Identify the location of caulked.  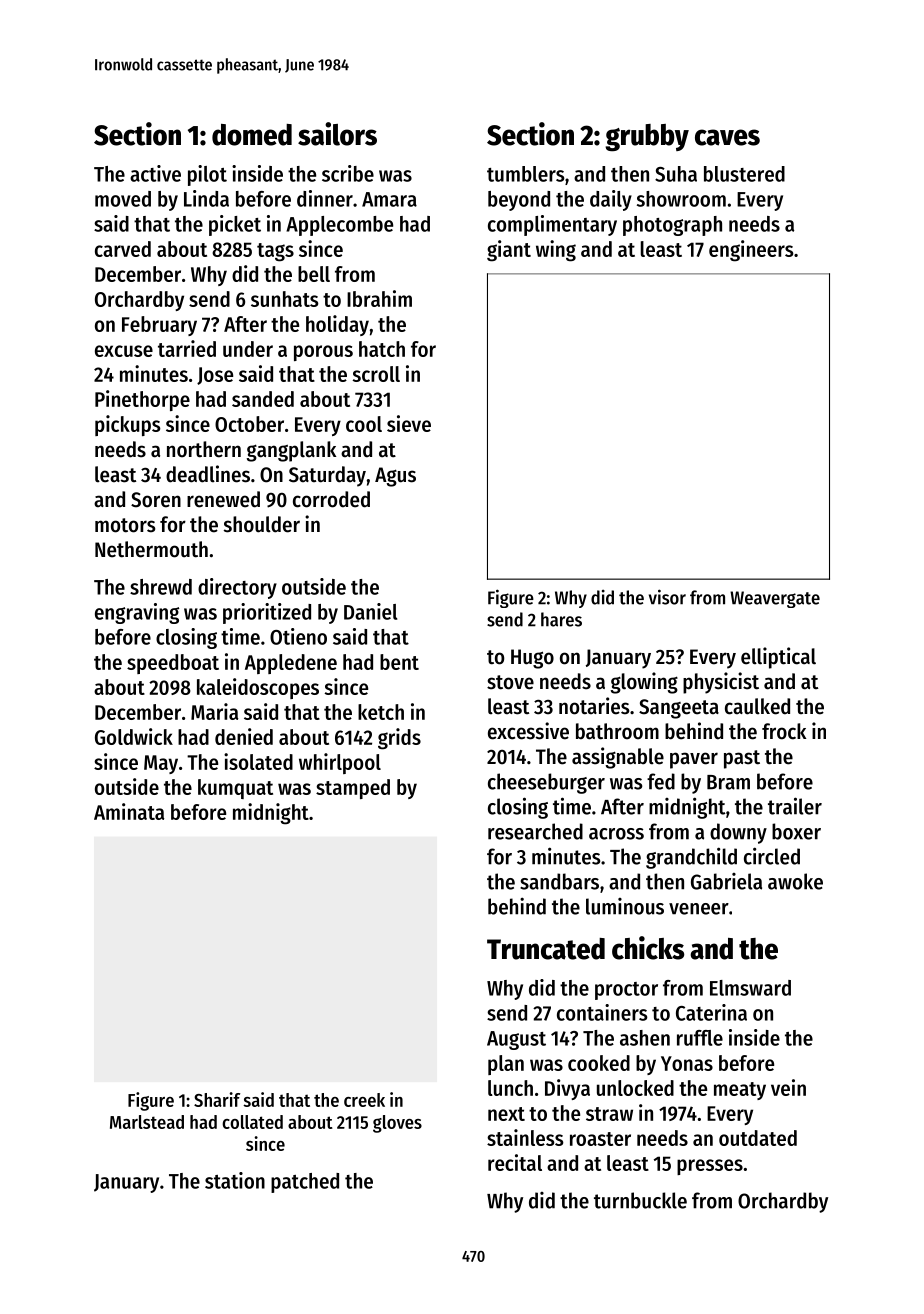
(757, 706).
